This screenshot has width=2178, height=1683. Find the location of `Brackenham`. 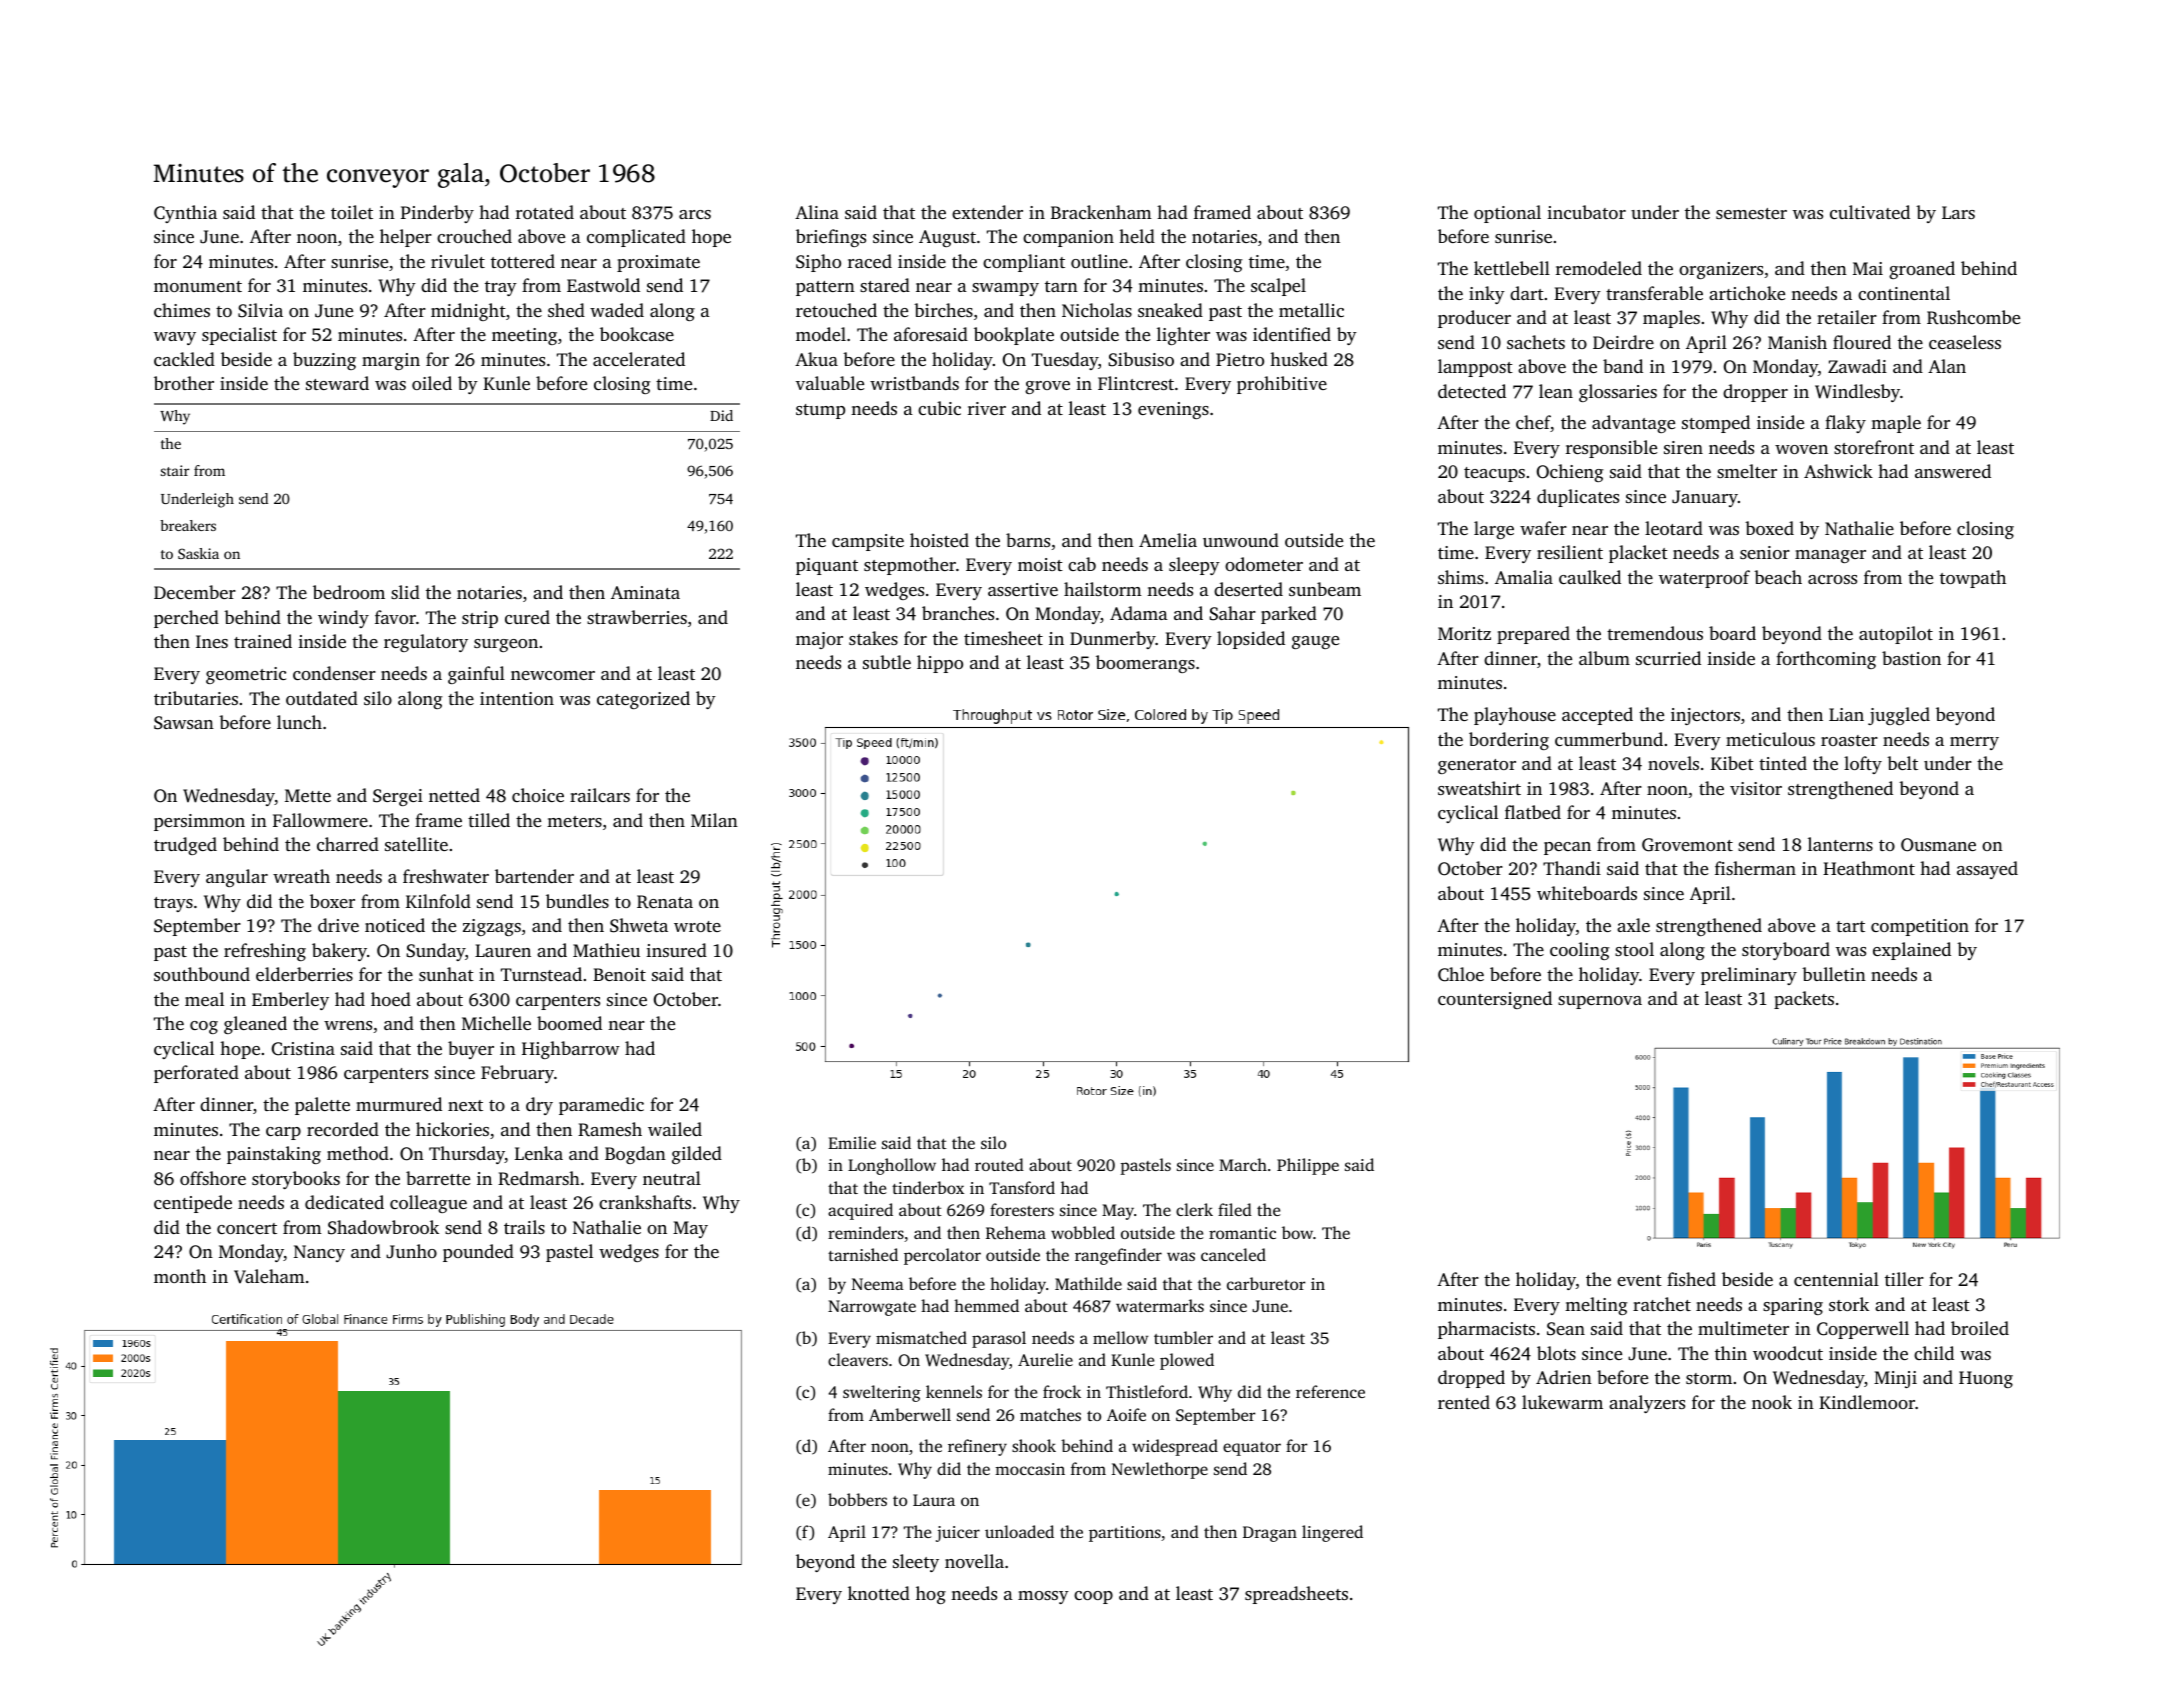

Brackenham is located at coordinates (1101, 212).
